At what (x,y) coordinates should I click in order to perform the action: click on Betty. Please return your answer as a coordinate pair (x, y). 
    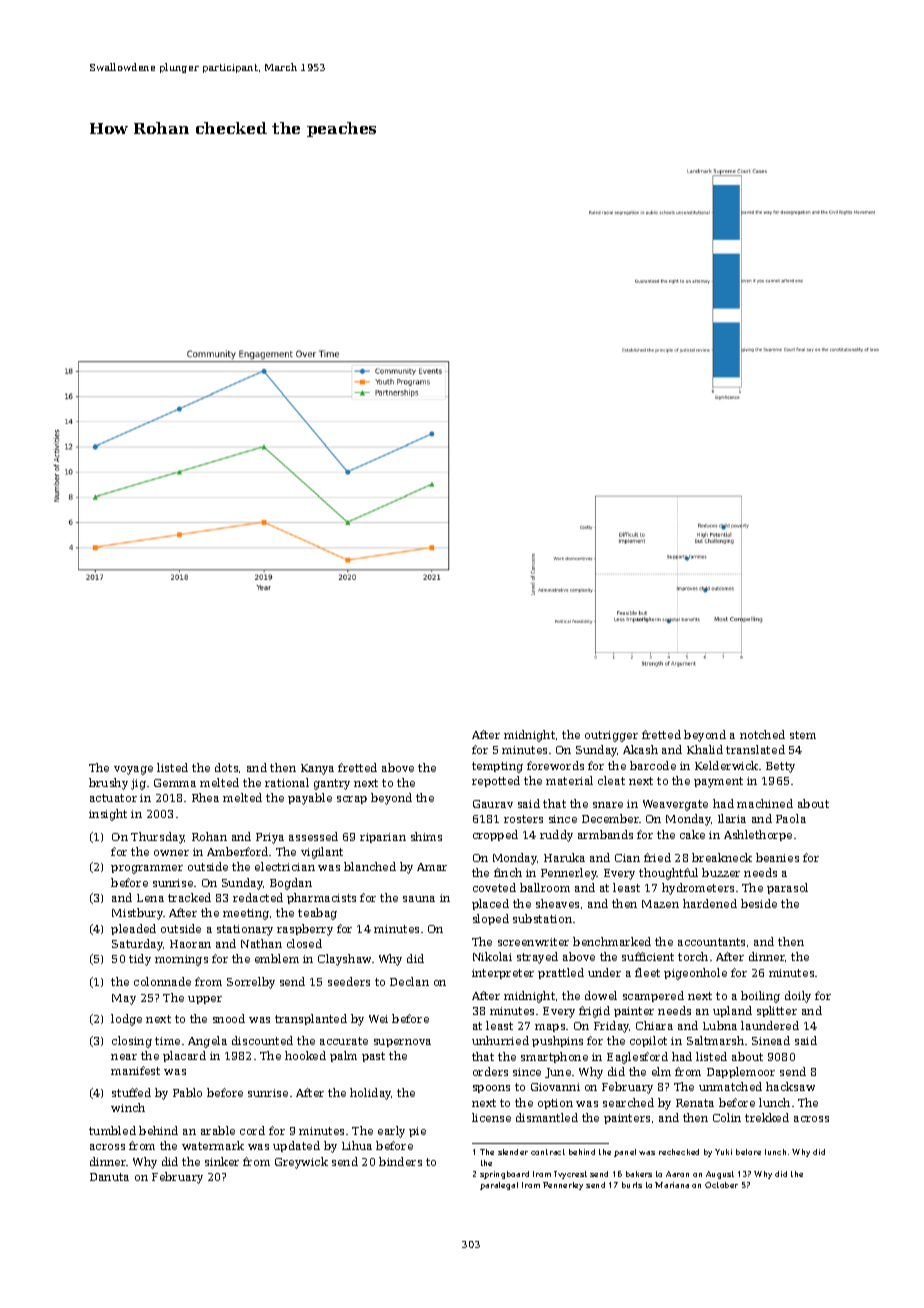
    Looking at the image, I should click on (780, 767).
